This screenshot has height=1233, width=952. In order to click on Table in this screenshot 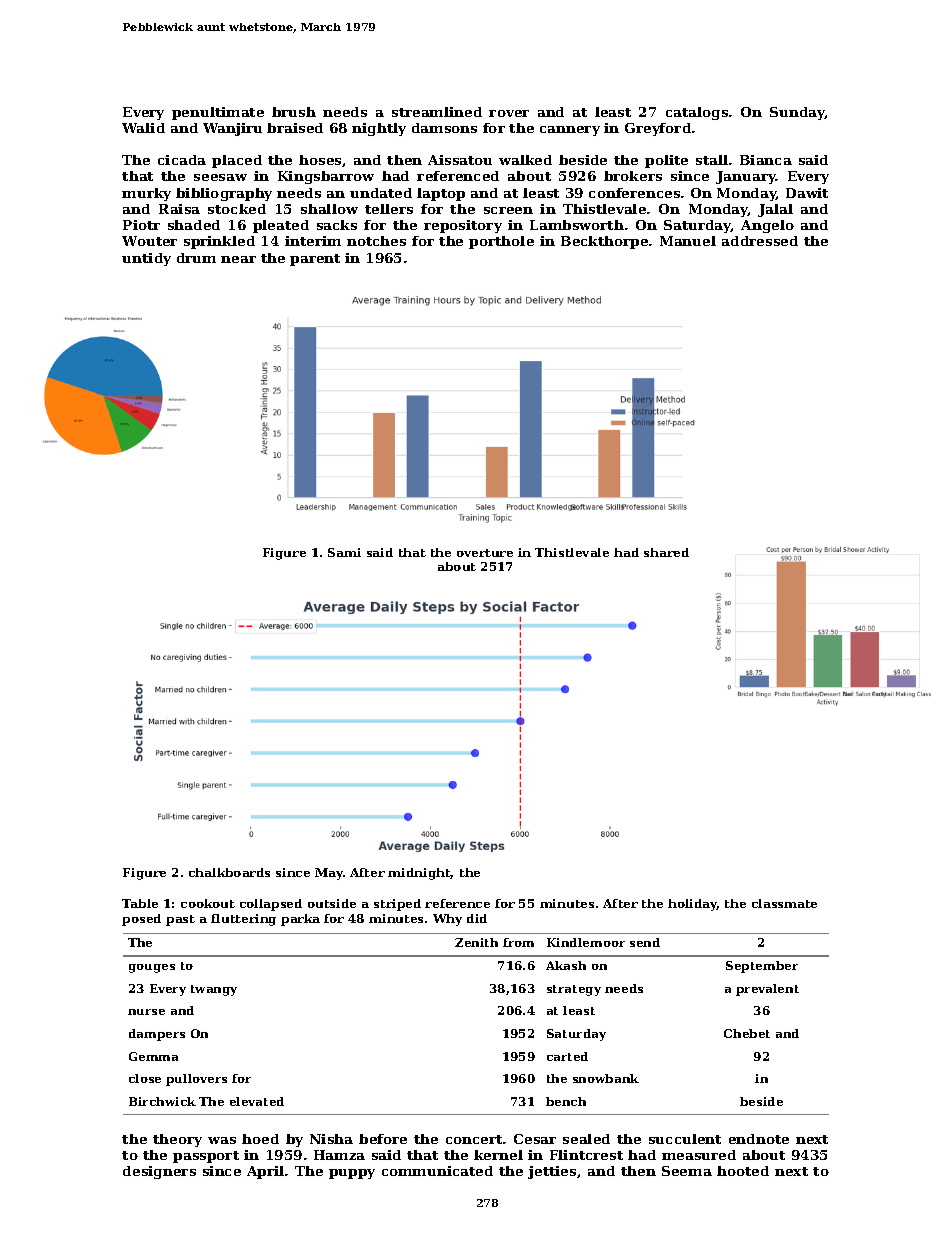, I will do `click(140, 903)`.
